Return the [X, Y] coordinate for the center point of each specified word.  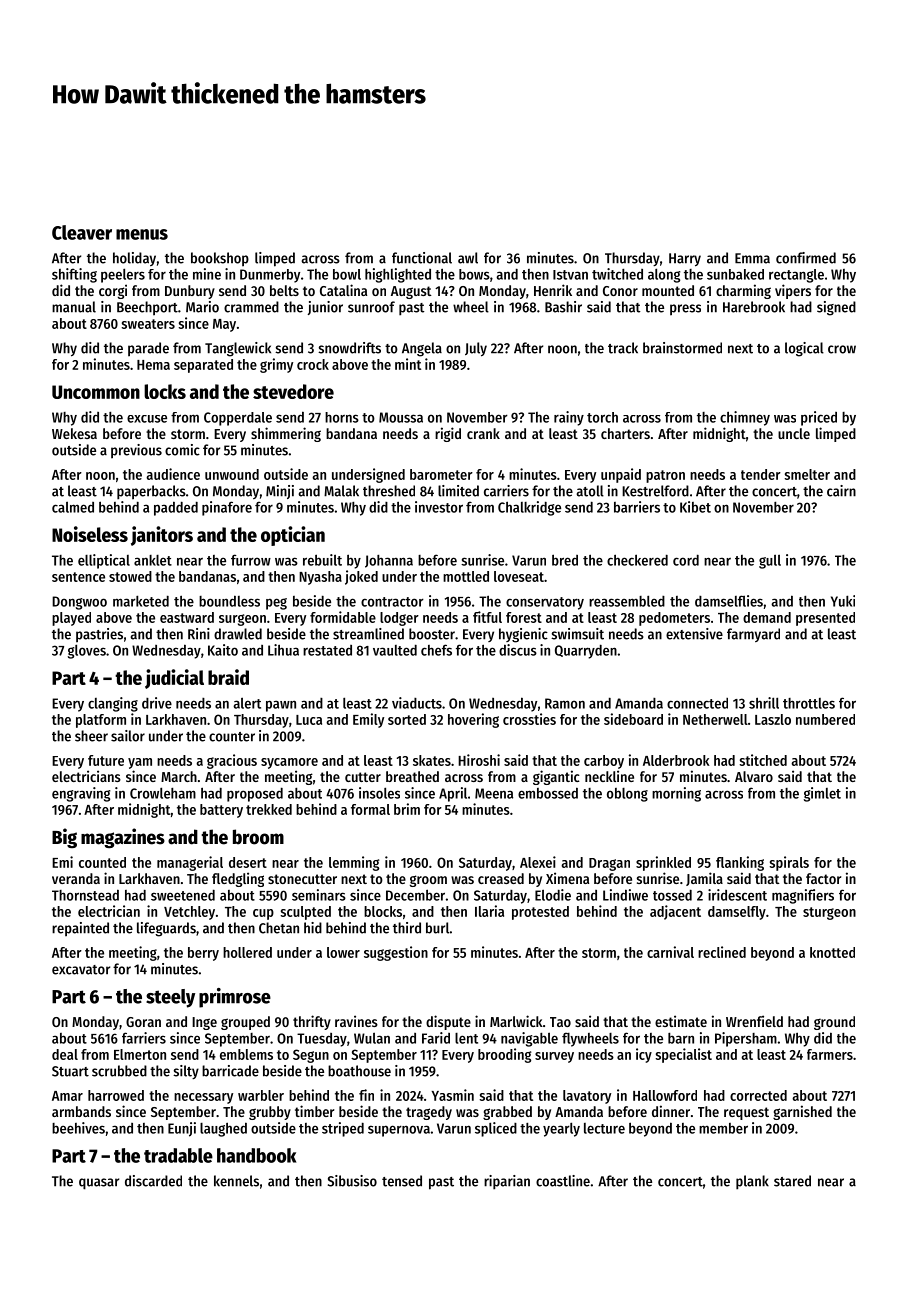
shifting [74, 275]
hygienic [523, 635]
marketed [141, 601]
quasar [99, 1184]
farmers [830, 1054]
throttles [809, 703]
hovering [473, 720]
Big [64, 838]
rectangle [796, 276]
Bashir [563, 307]
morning [676, 794]
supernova [399, 1131]
